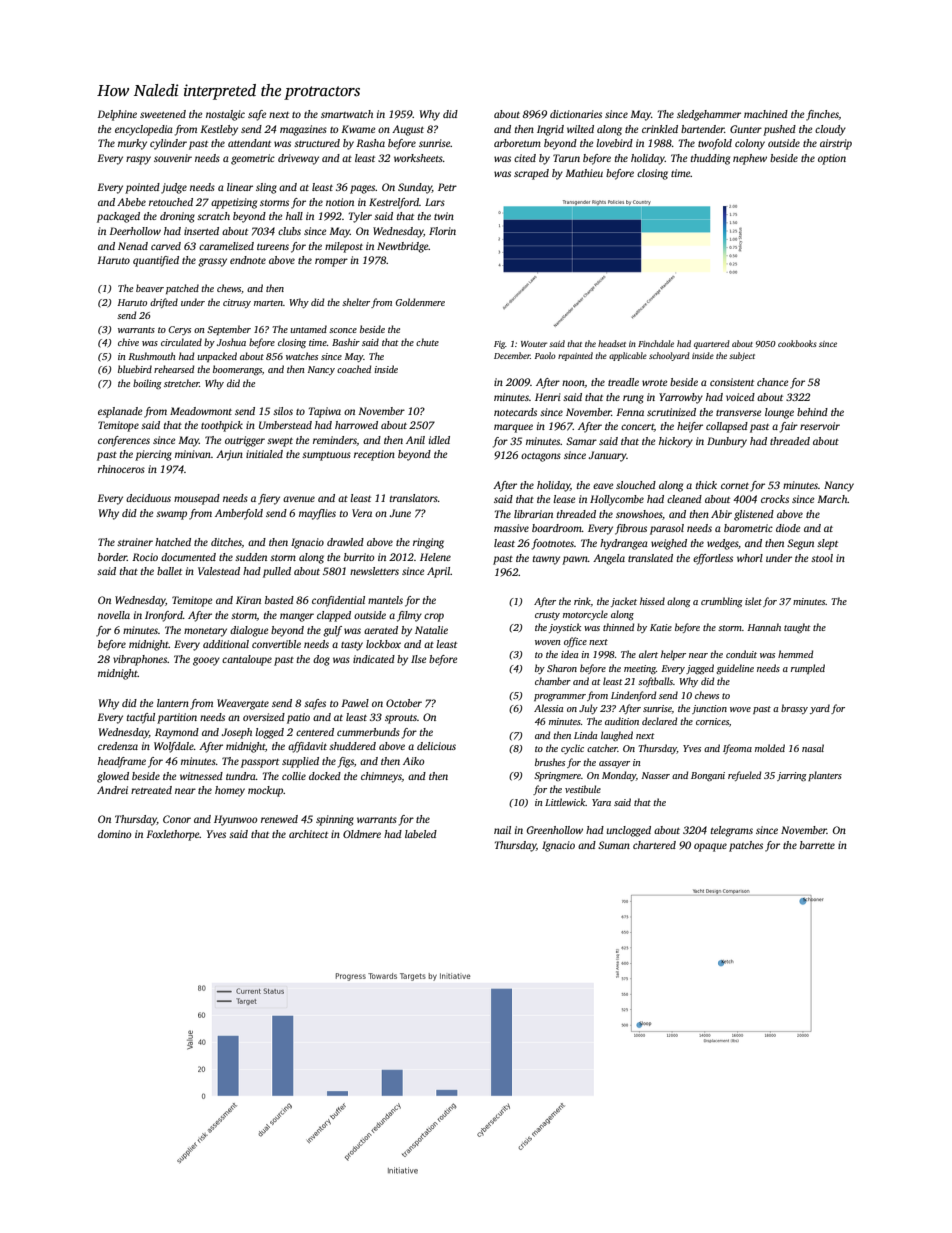 Image resolution: width=952 pixels, height=1233 pixels. Describe the element at coordinates (148, 498) in the document. I see `deciduous` at that location.
